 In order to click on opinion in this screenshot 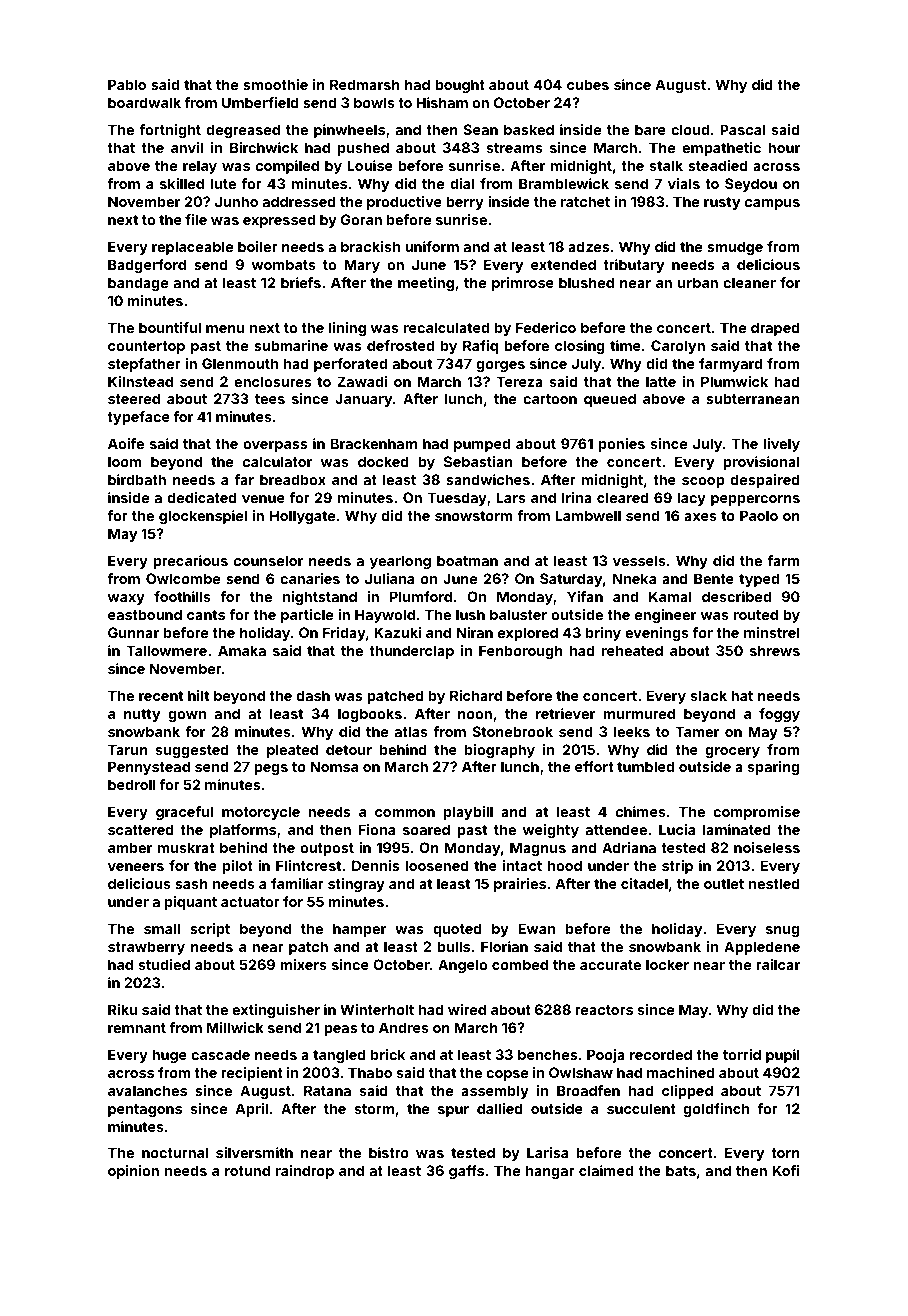, I will do `click(133, 1172)`.
